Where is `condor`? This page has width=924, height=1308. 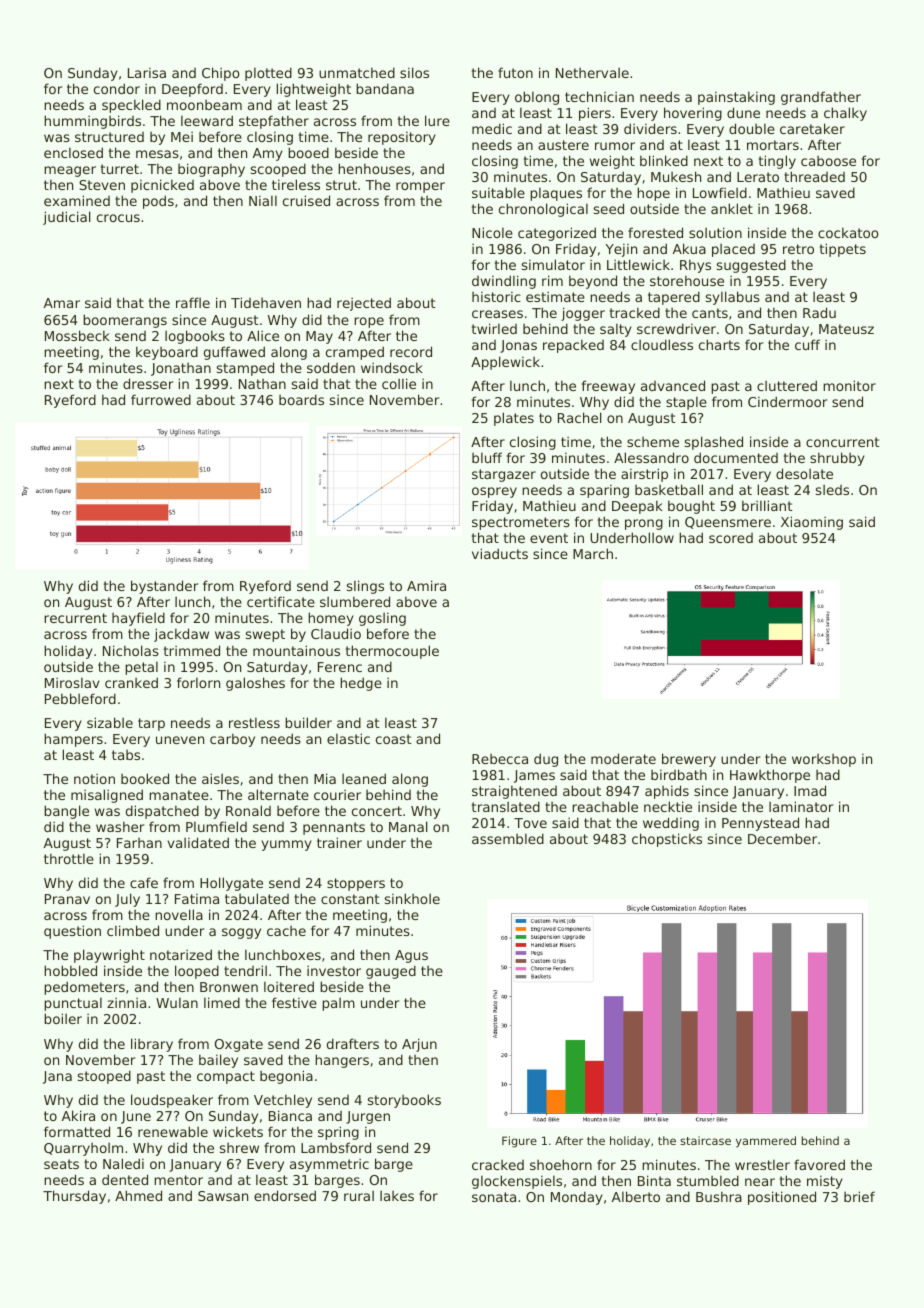
condor is located at coordinates (117, 88).
